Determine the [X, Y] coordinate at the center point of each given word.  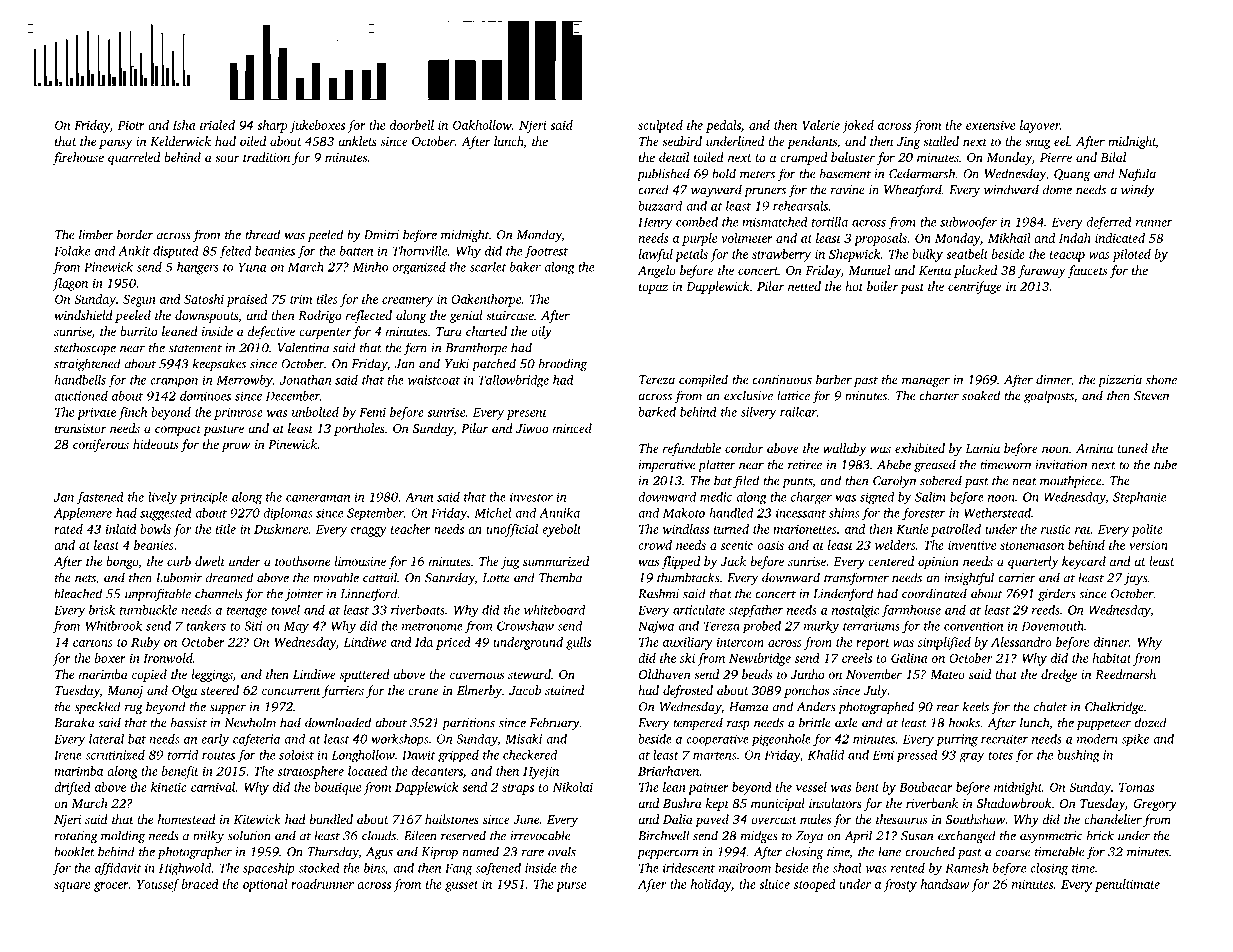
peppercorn [668, 854]
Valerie [821, 125]
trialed [217, 125]
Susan [917, 836]
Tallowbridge [514, 381]
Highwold [185, 869]
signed [877, 498]
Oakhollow [482, 125]
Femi [372, 412]
